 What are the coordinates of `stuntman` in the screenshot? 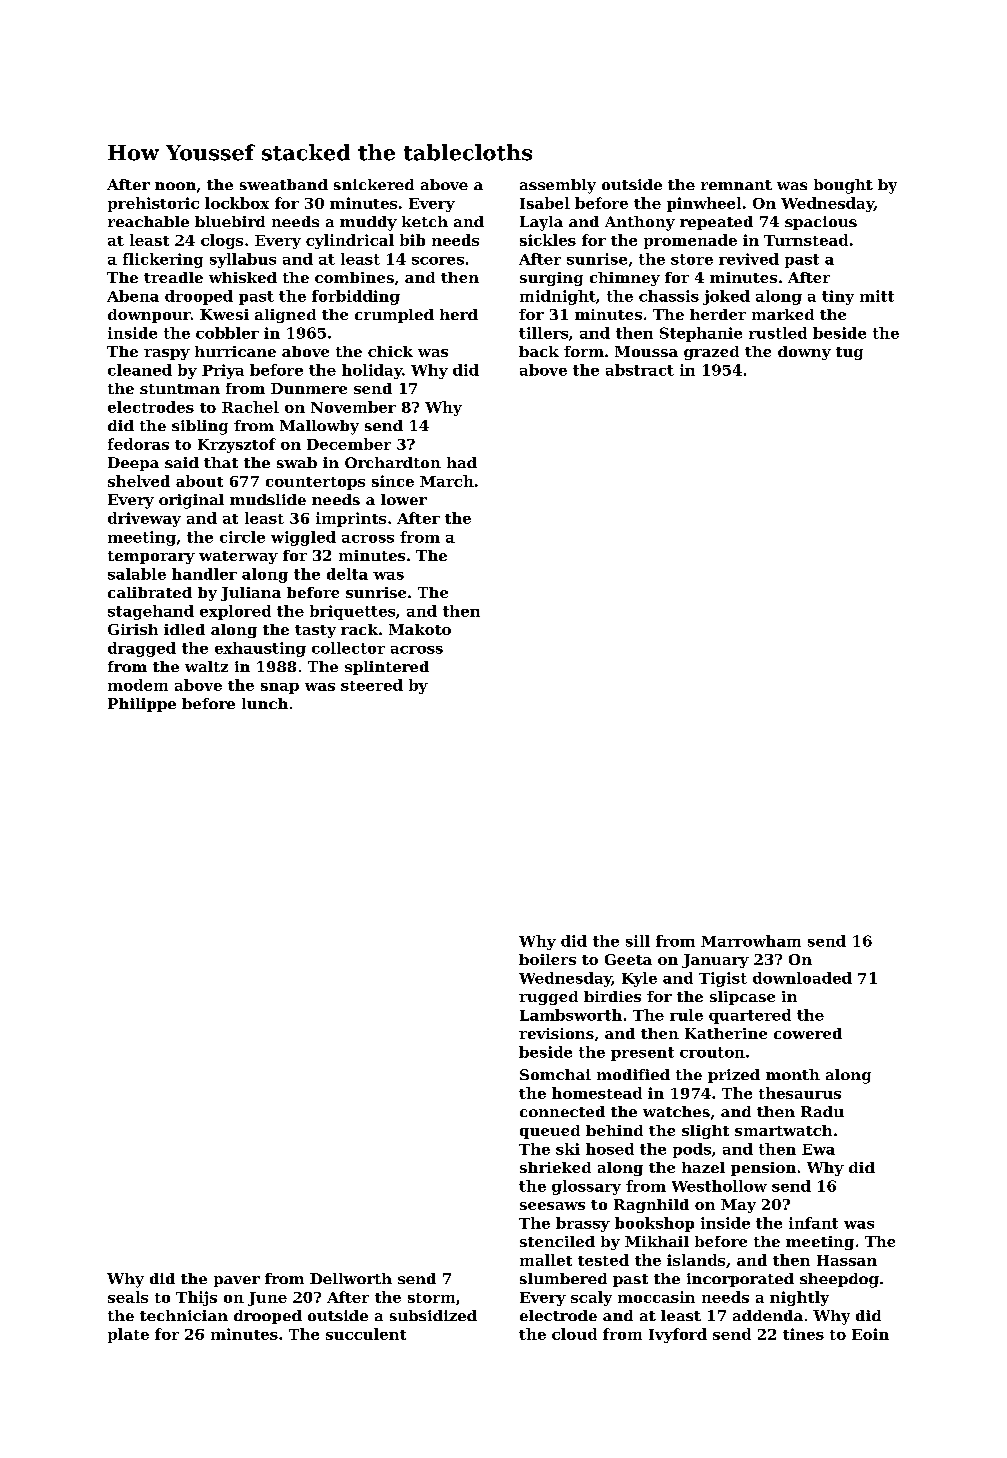 It's located at (180, 389).
